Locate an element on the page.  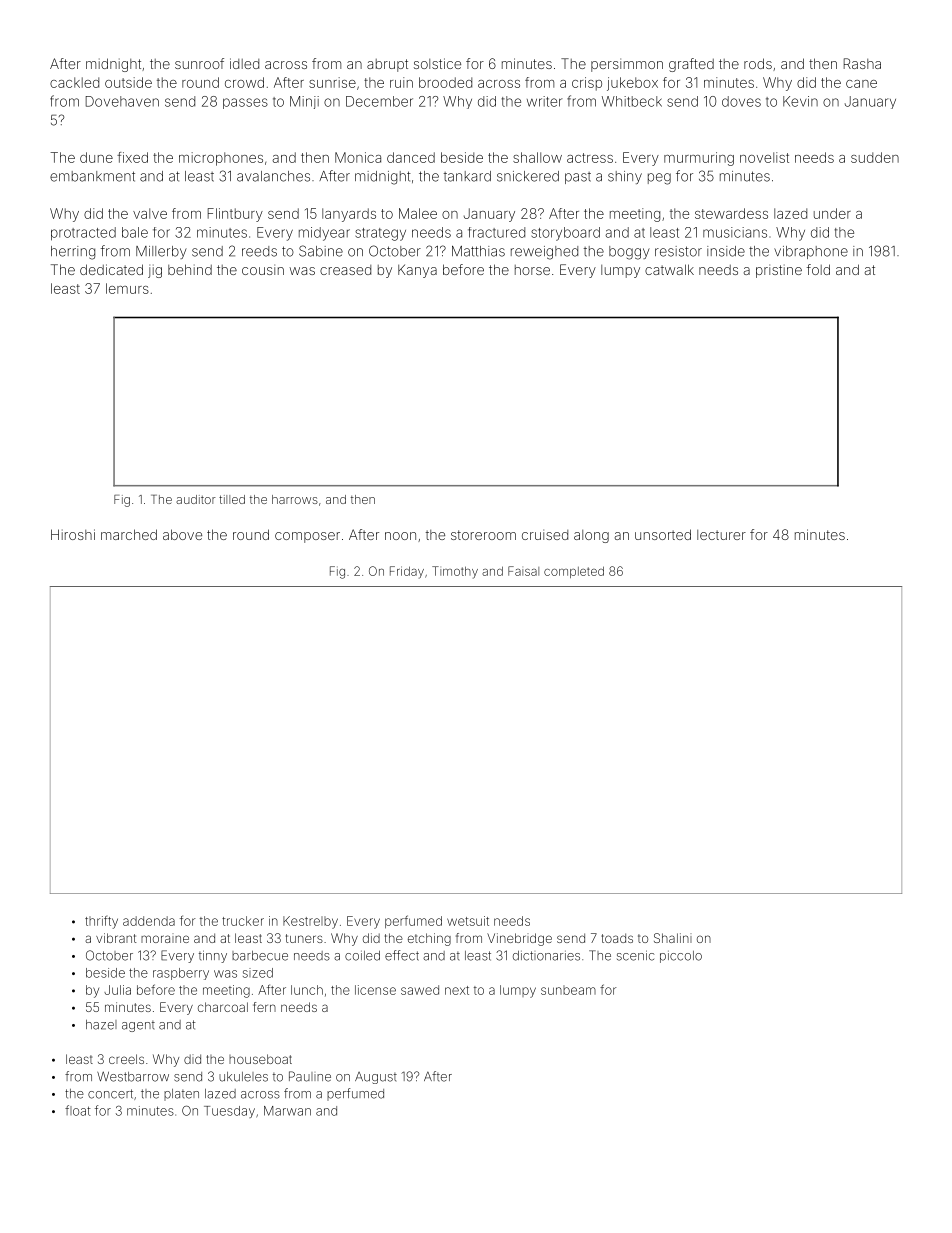
noon is located at coordinates (400, 536).
